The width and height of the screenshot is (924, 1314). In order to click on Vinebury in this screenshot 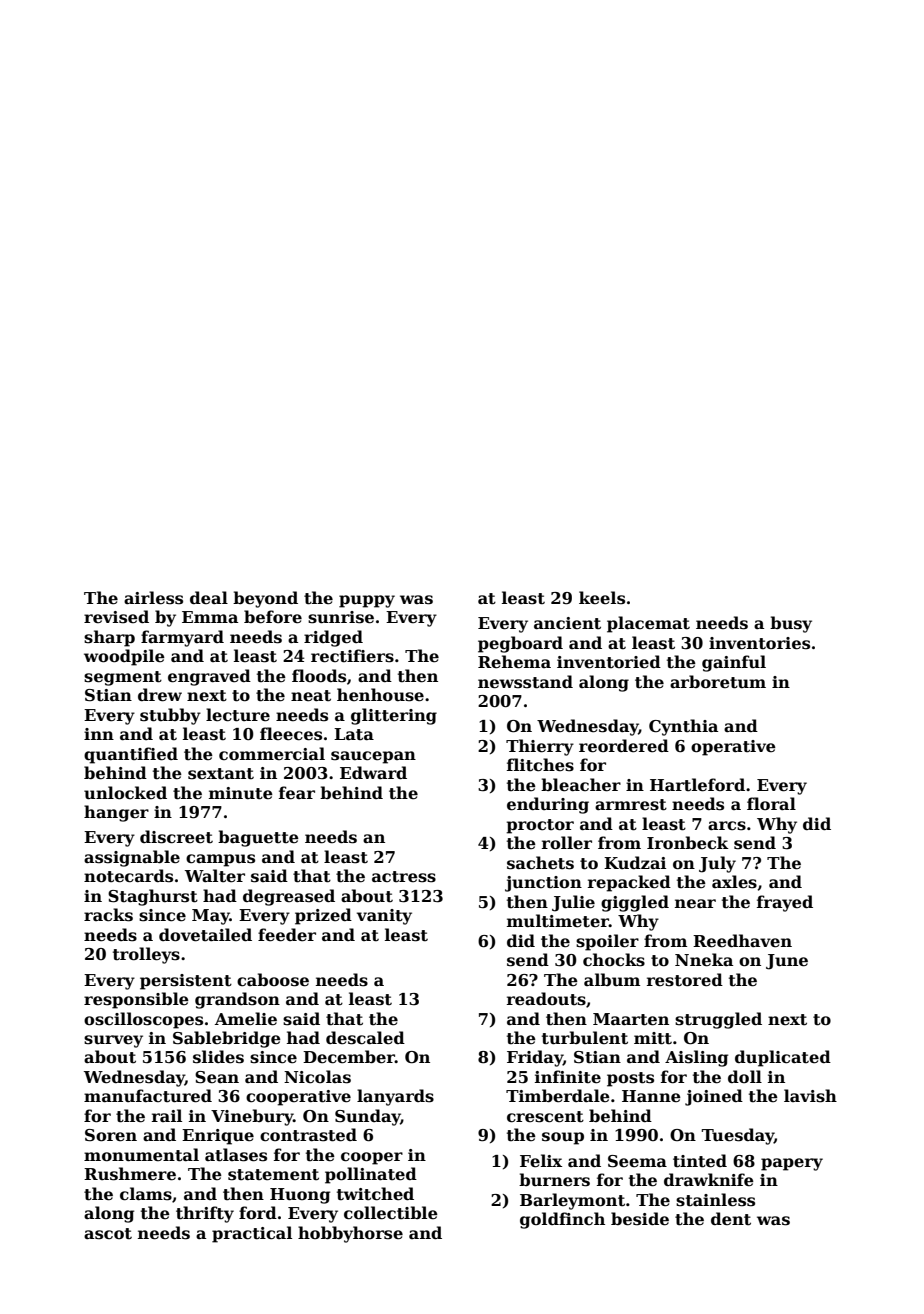, I will do `click(252, 1117)`.
